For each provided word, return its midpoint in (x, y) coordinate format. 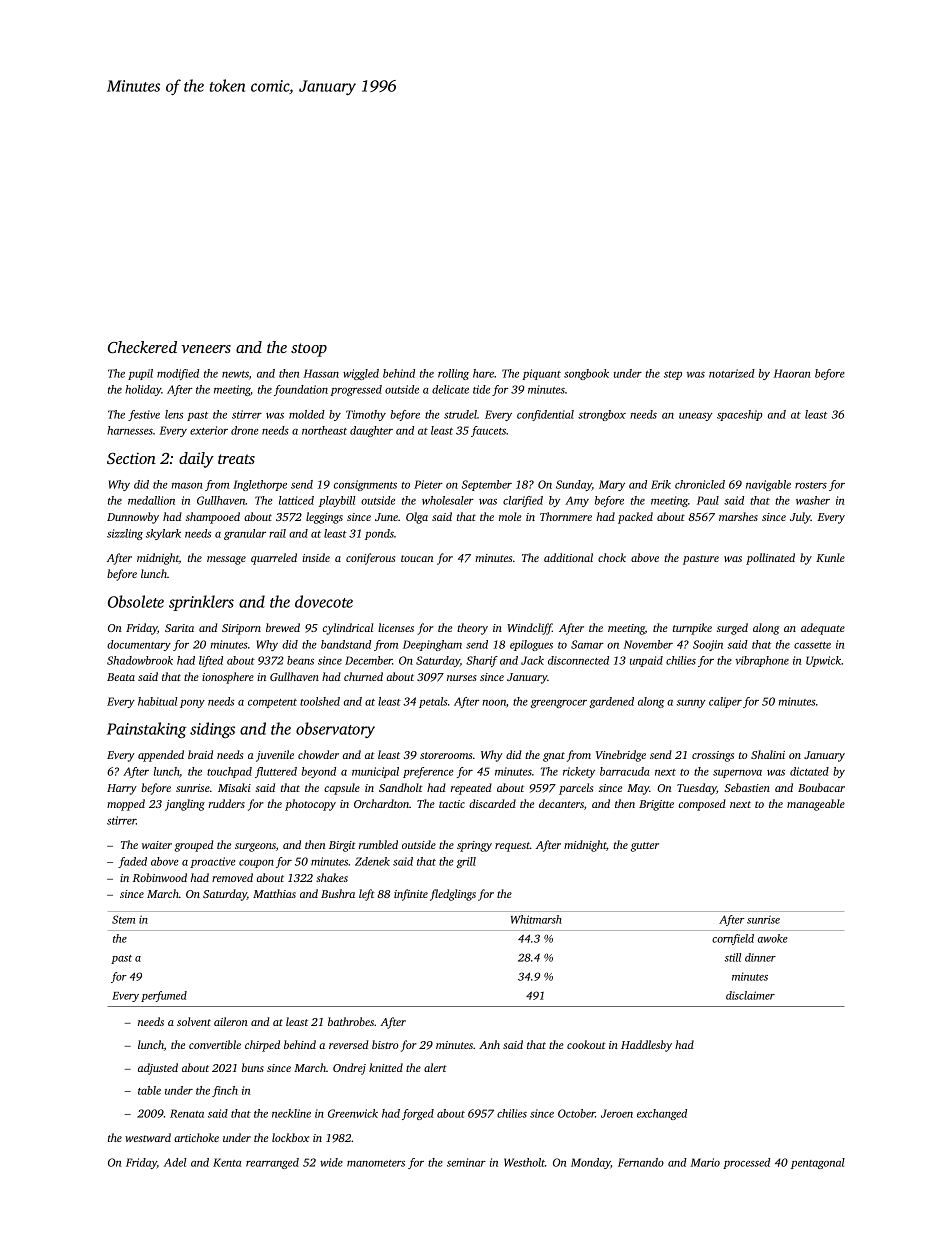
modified (178, 374)
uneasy (696, 417)
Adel (175, 1162)
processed (746, 1163)
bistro (385, 1044)
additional (568, 557)
